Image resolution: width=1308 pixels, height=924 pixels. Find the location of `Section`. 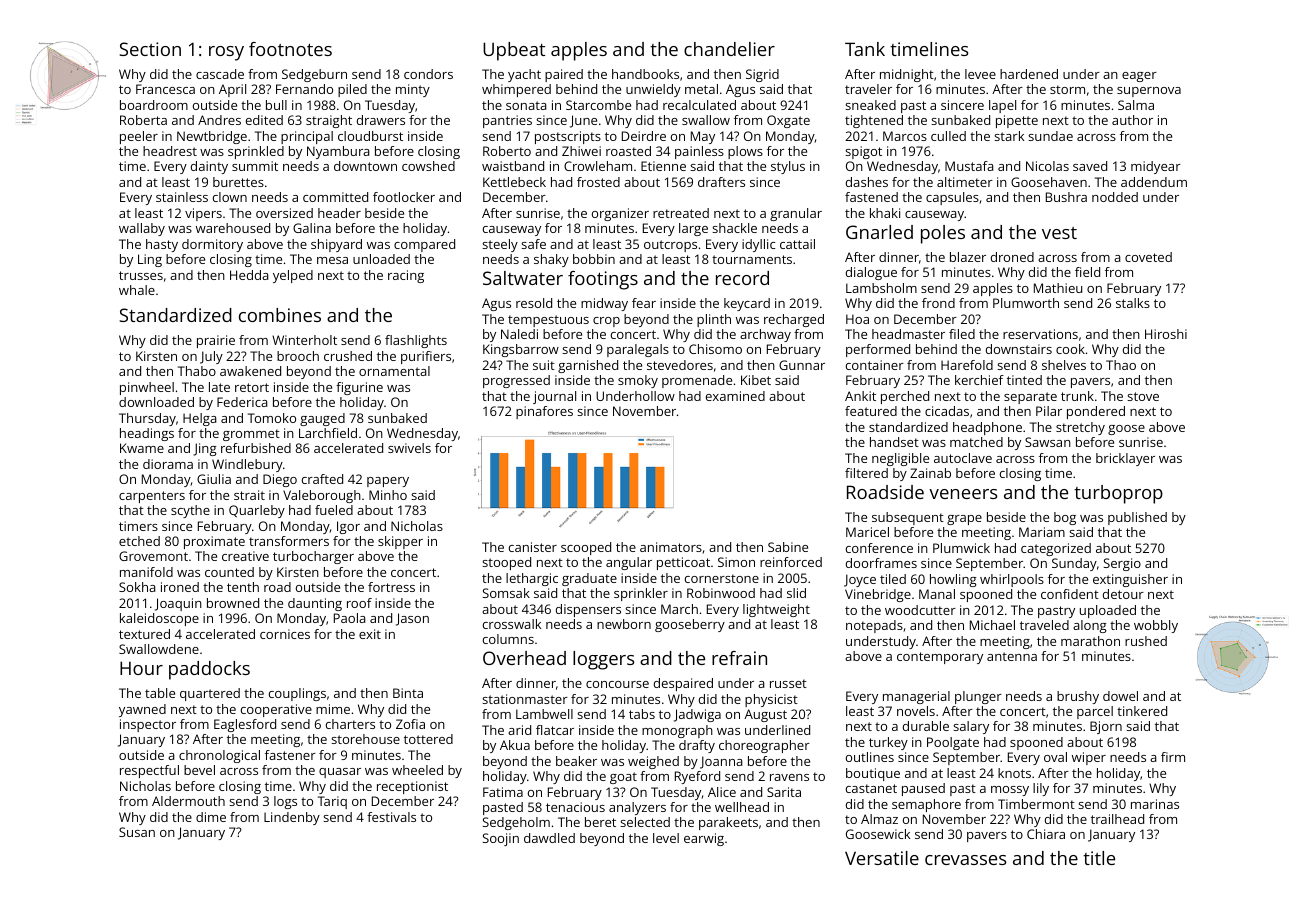

Section is located at coordinates (150, 49).
